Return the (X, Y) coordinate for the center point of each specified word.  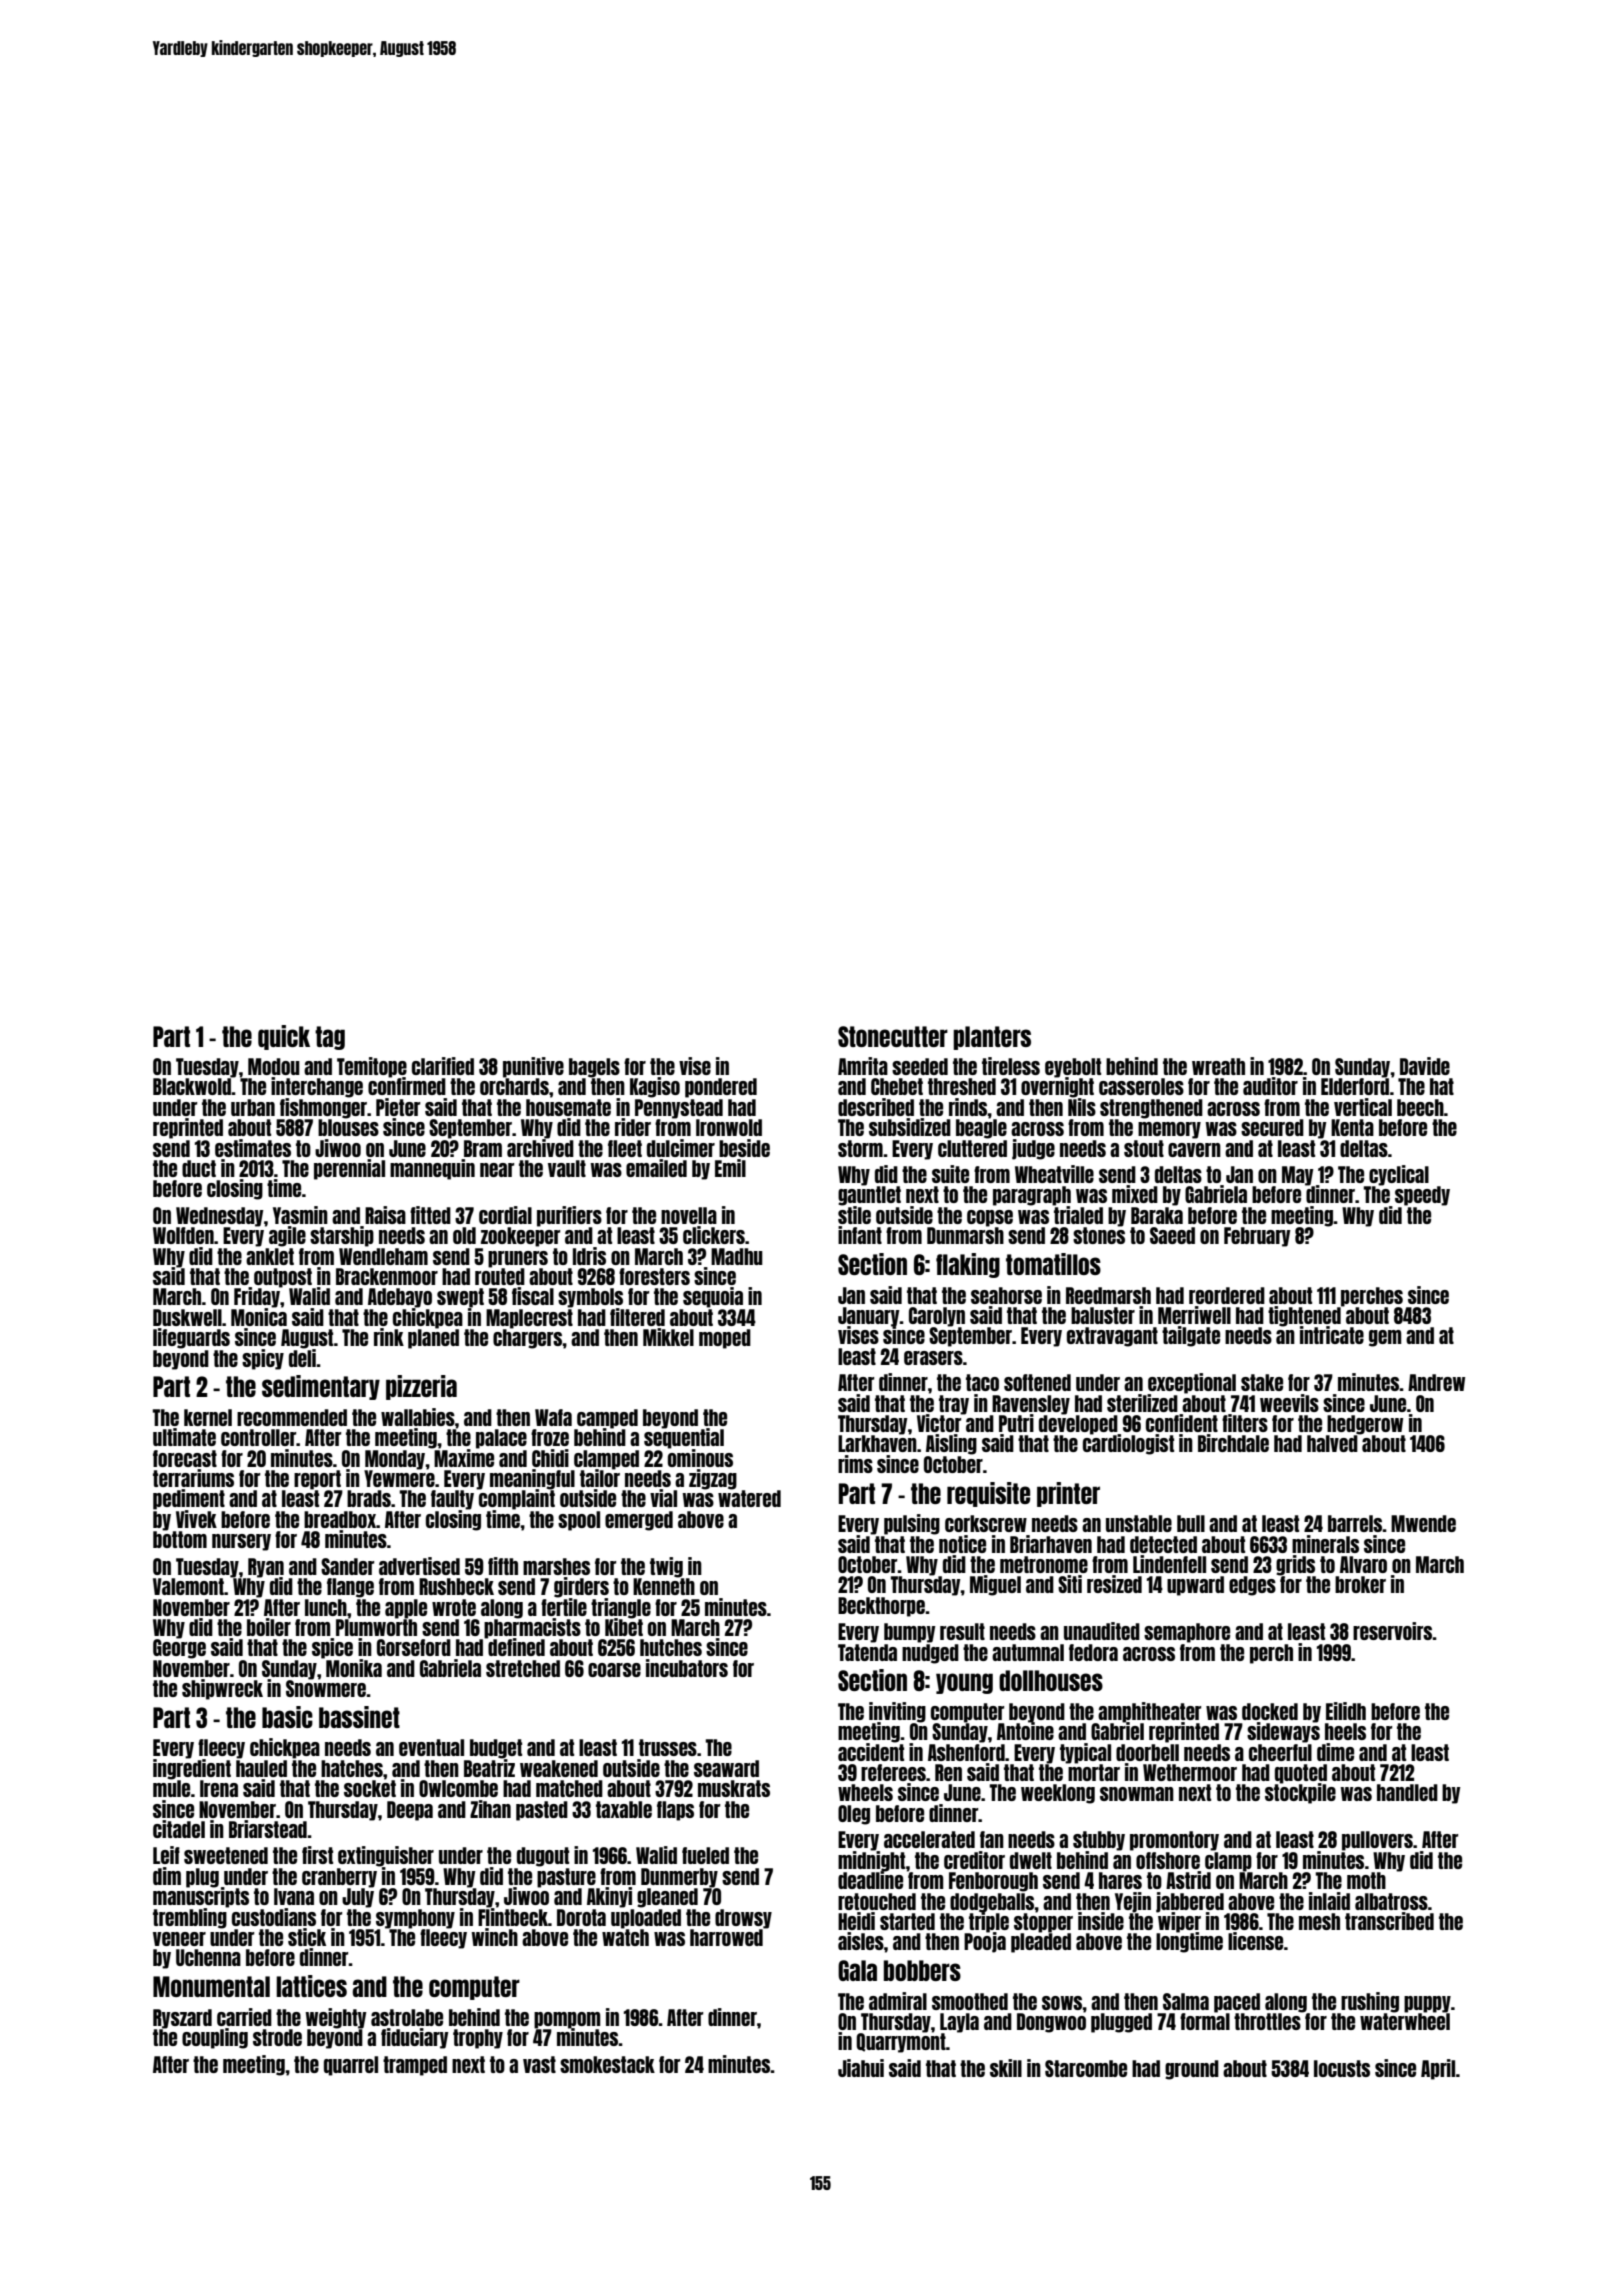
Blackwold (192, 1086)
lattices (311, 1986)
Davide (1425, 1066)
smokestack (607, 2064)
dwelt (1031, 1860)
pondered (721, 1088)
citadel (179, 1829)
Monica (259, 1317)
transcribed (1389, 1921)
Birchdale (1233, 1443)
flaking (968, 1265)
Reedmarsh (1108, 1295)
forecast (185, 1458)
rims (855, 1464)
